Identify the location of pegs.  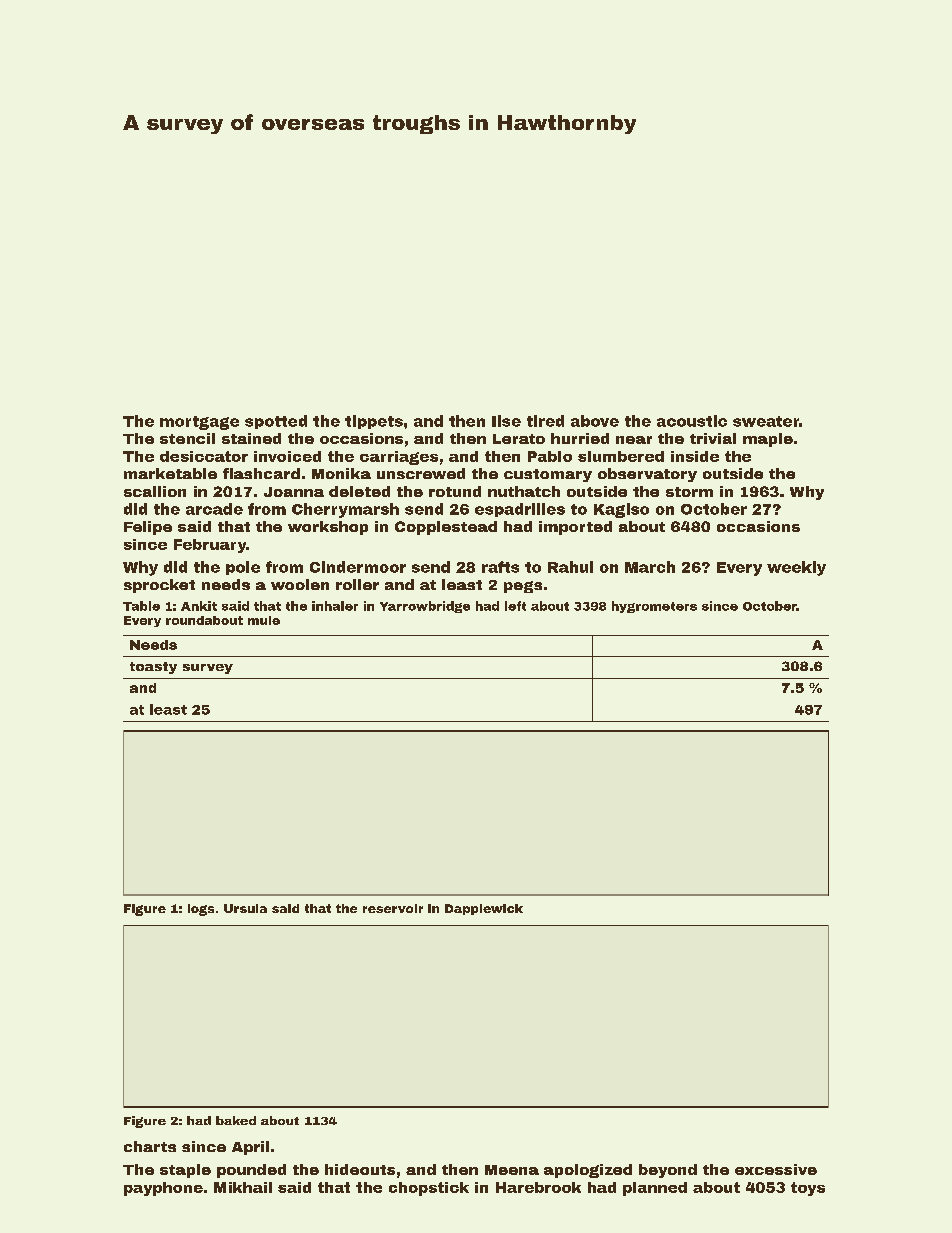
(523, 587).
